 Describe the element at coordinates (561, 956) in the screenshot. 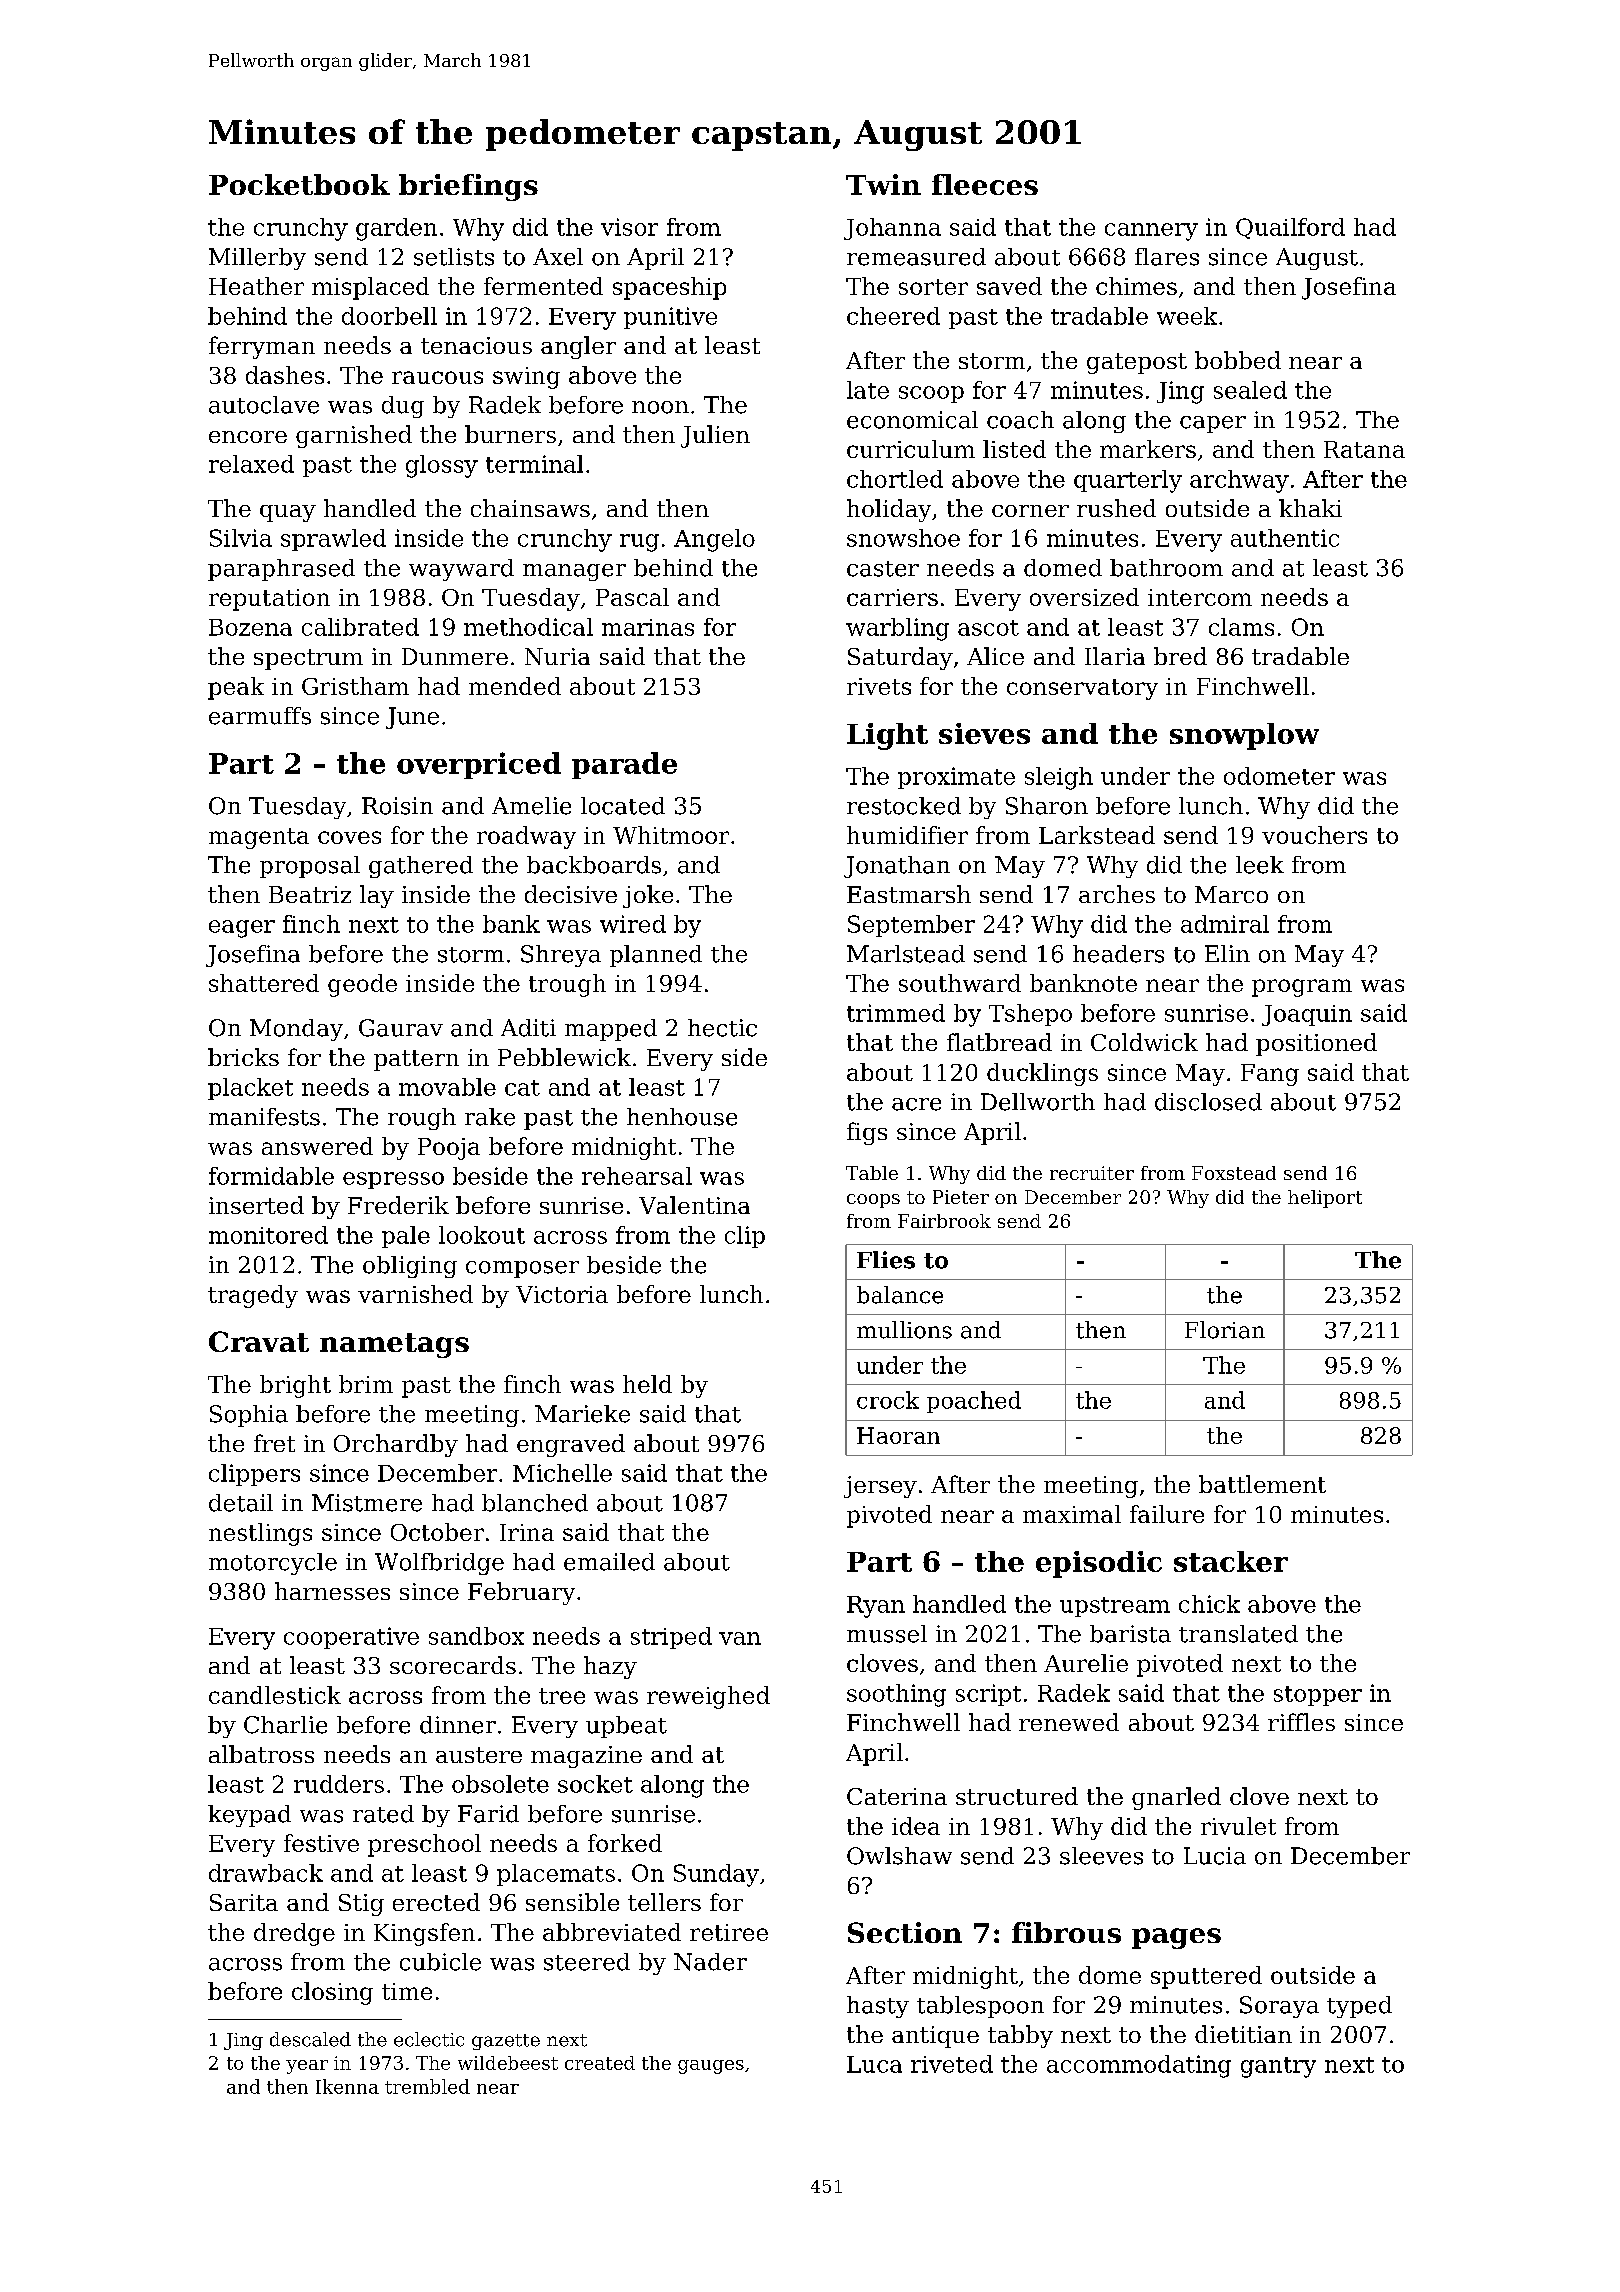

I see `Shreya` at that location.
